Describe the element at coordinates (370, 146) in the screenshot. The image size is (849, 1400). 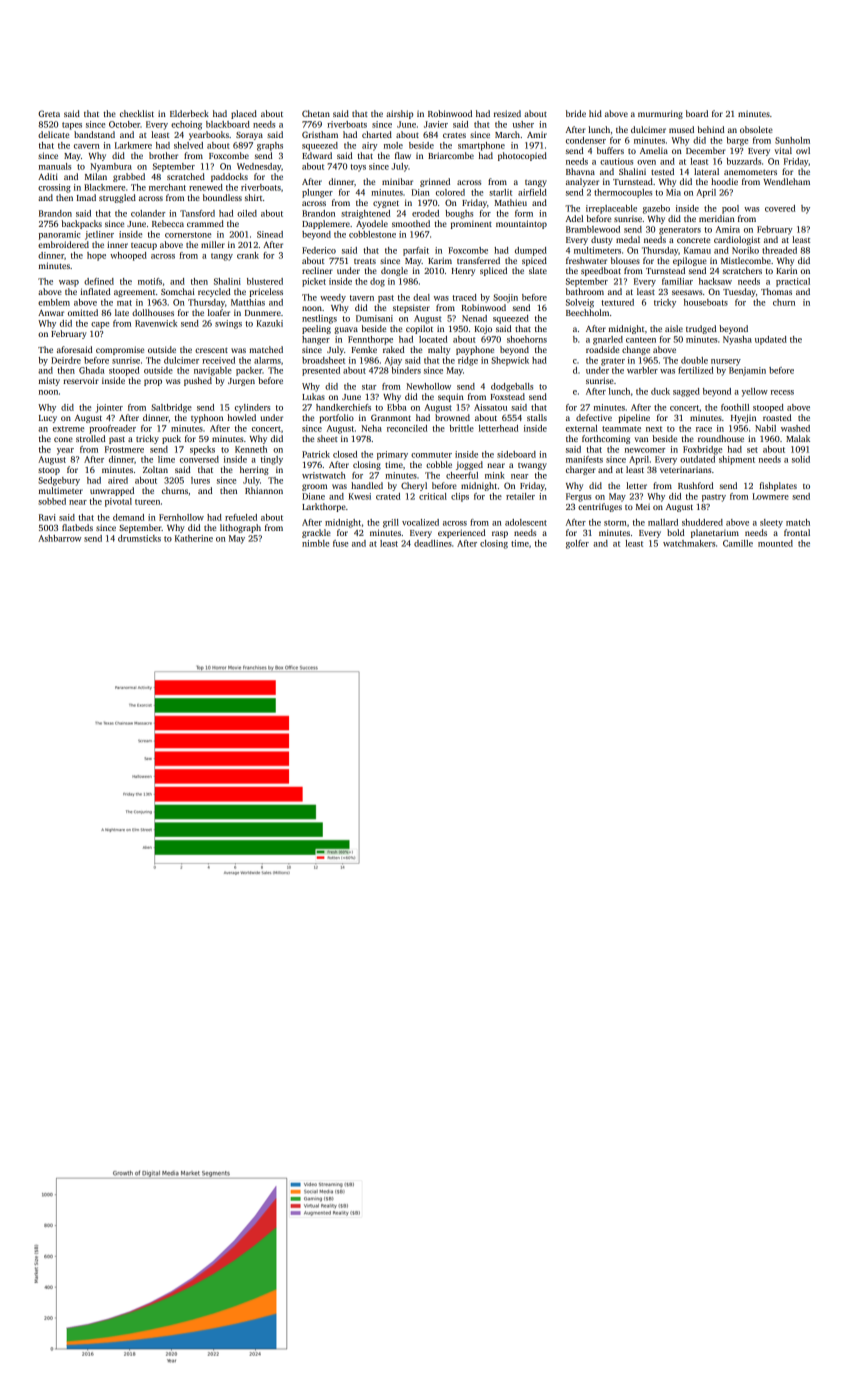
I see `airy` at that location.
